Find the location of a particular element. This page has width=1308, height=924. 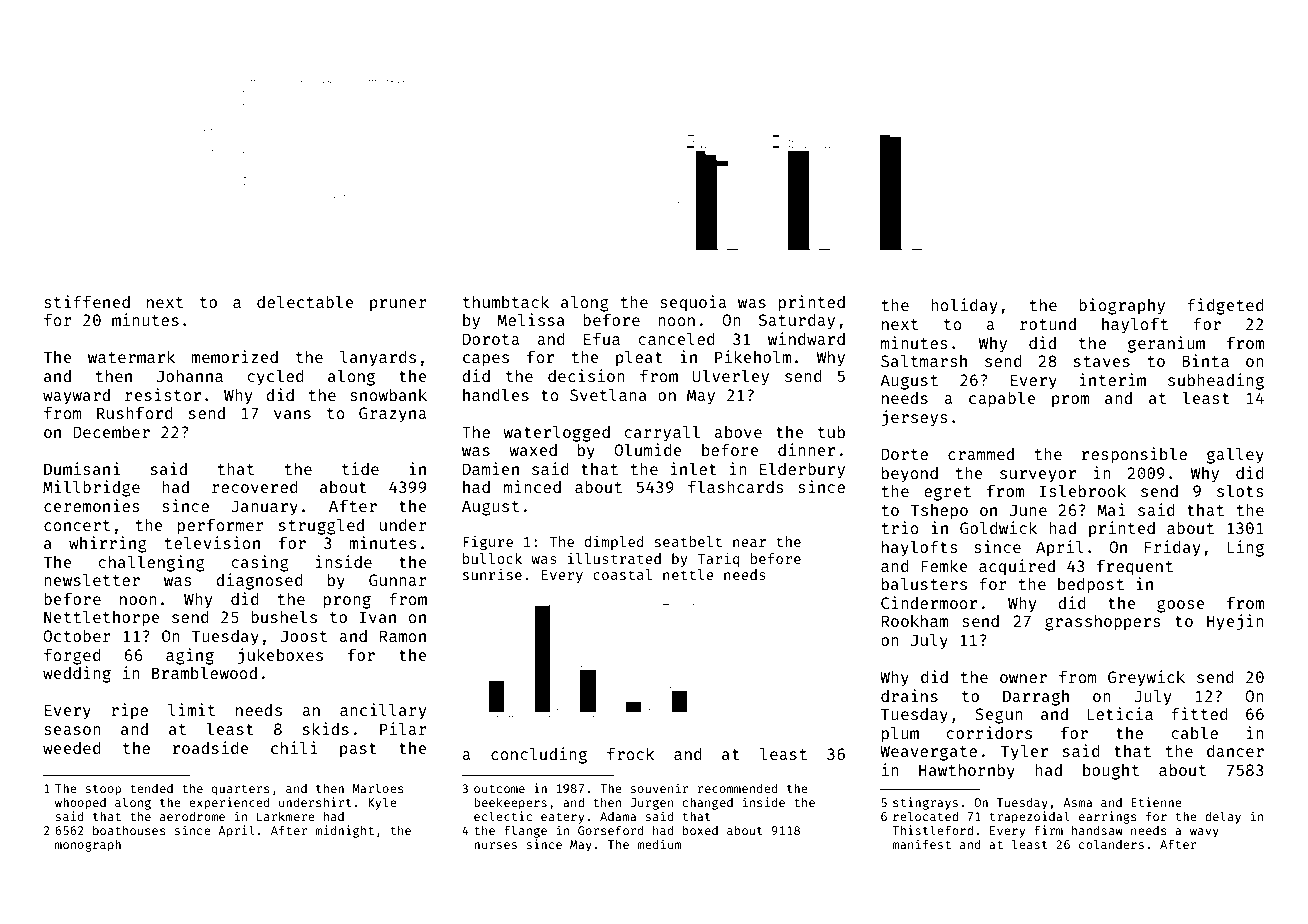

Ulverley is located at coordinates (730, 377).
